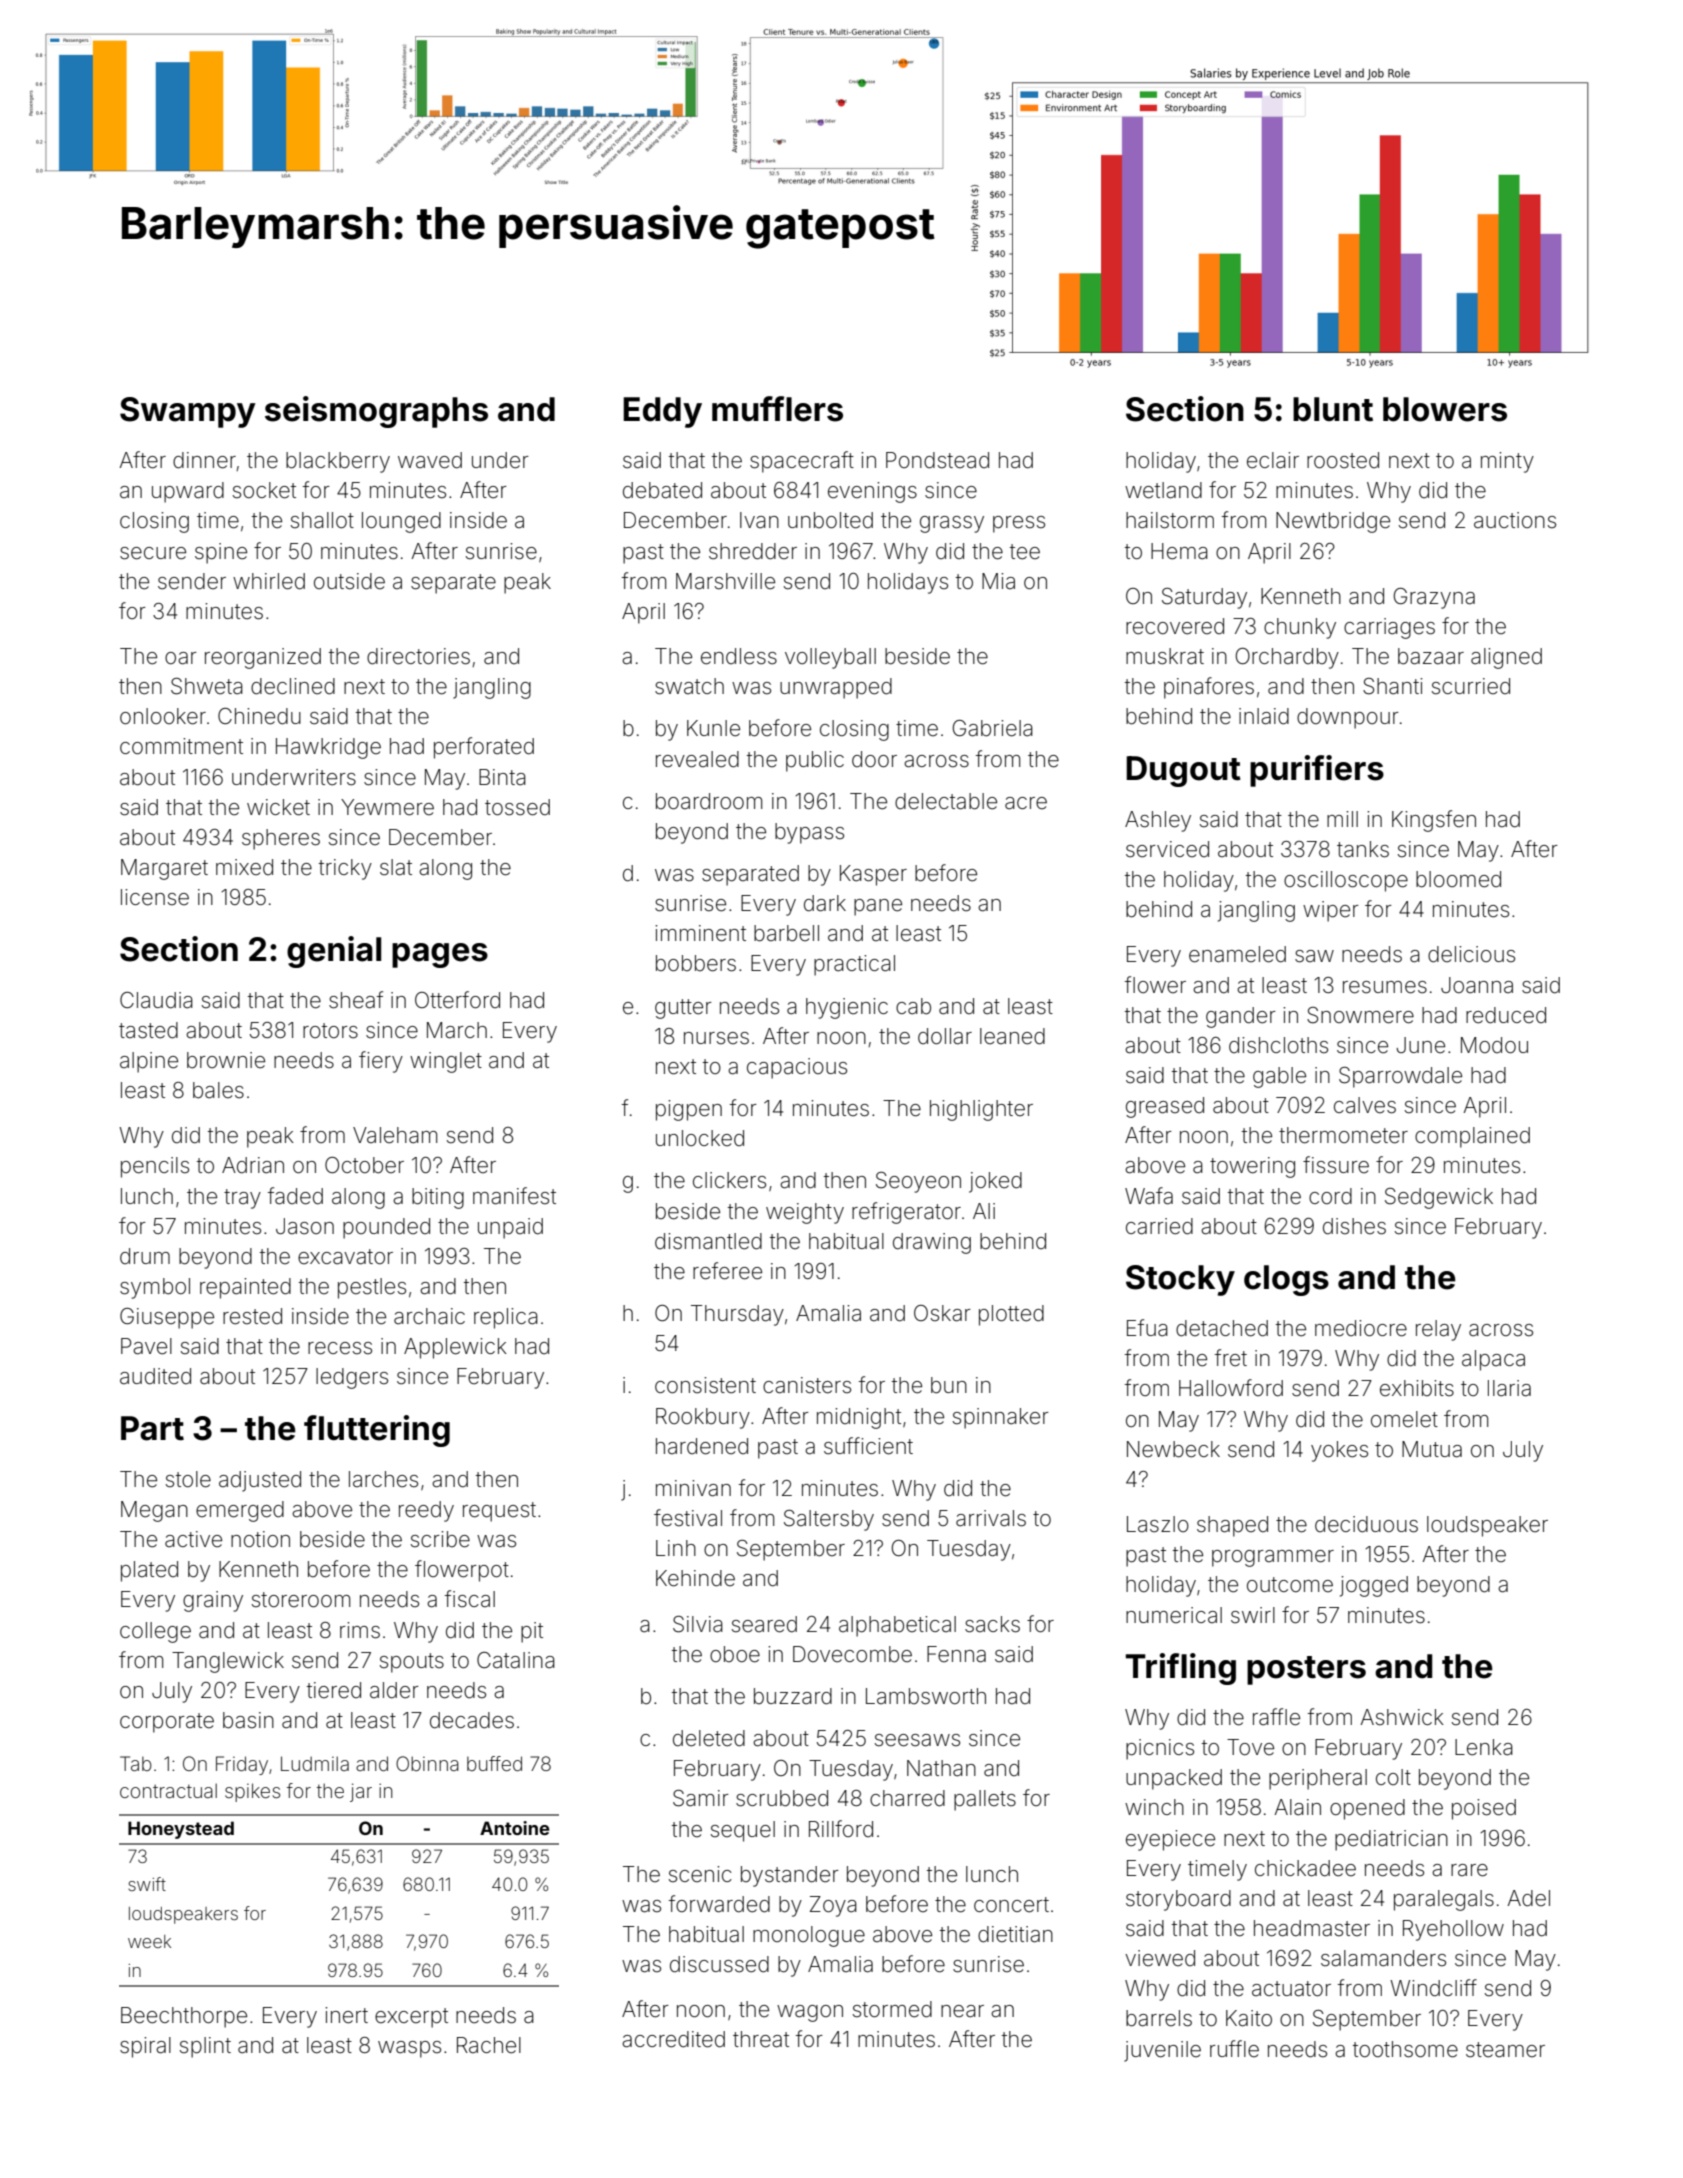  I want to click on capacious, so click(797, 1068).
